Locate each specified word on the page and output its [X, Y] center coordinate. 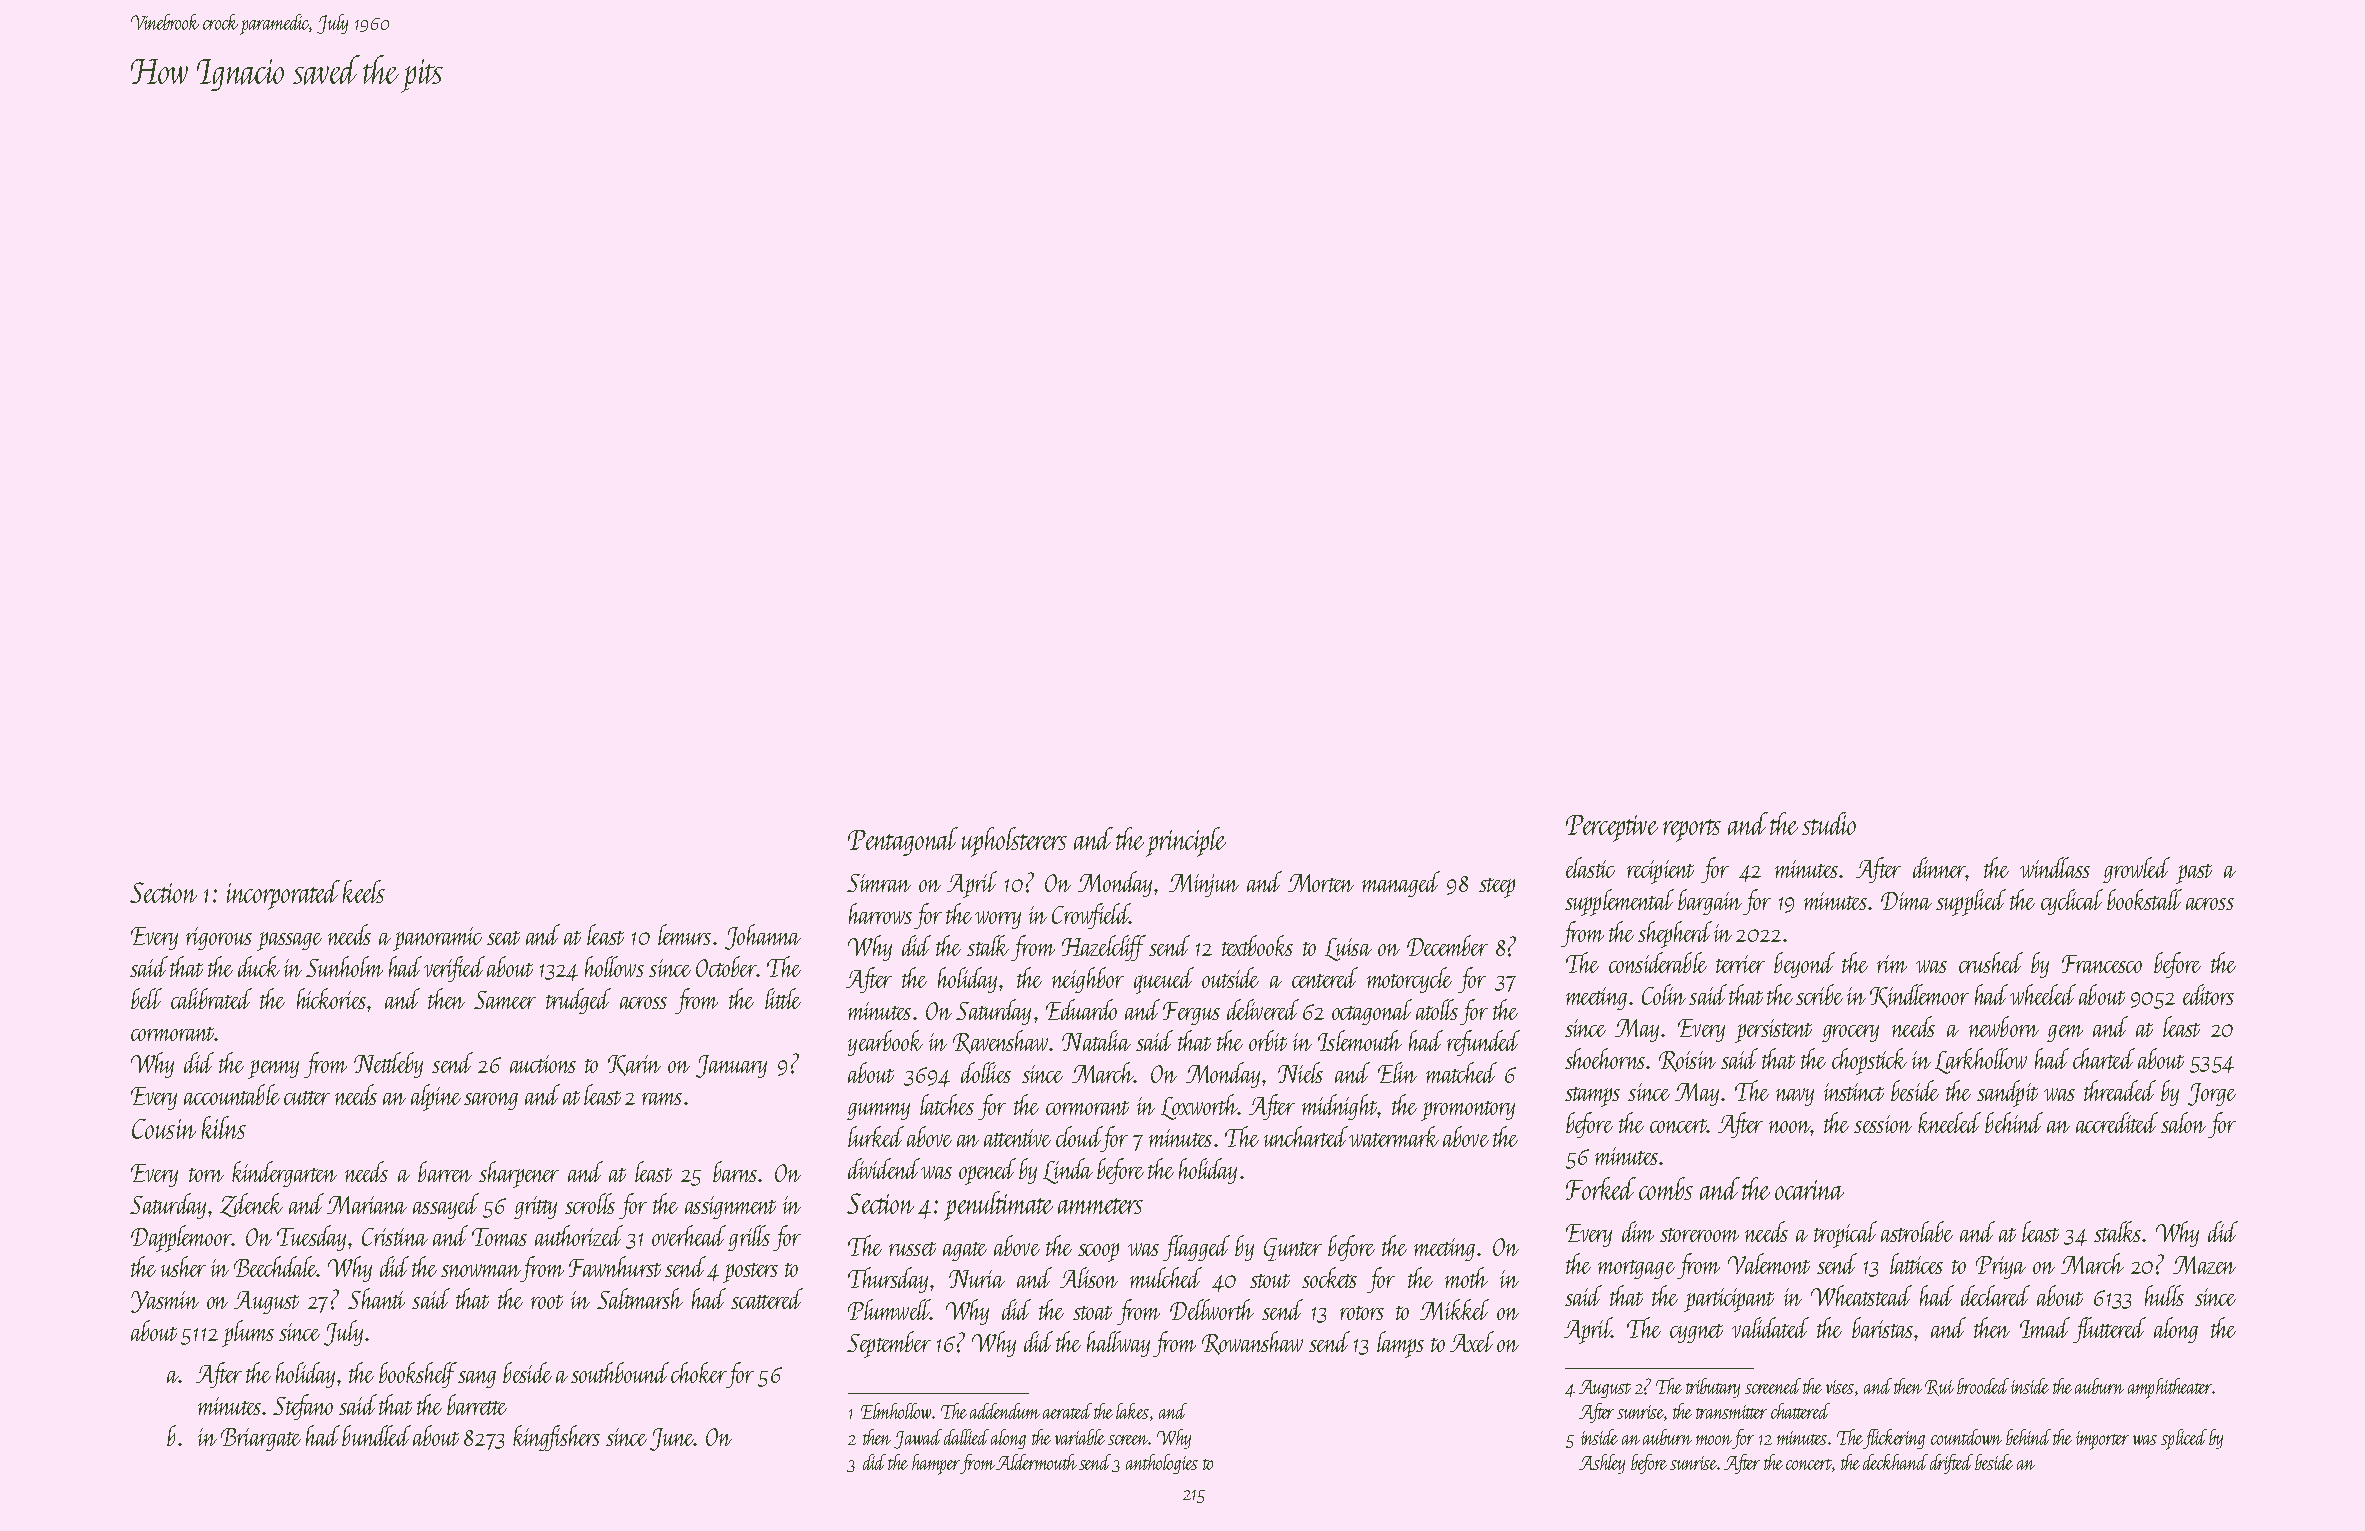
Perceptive [1612, 828]
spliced [2184, 1439]
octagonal [1372, 1012]
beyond [1804, 965]
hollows [614, 966]
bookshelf [418, 1375]
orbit [1268, 1040]
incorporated [283, 895]
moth [1466, 1277]
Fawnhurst [615, 1266]
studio [1829, 823]
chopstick [1869, 1061]
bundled [376, 1435]
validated [1770, 1327]
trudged [578, 1001]
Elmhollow [896, 1411]
